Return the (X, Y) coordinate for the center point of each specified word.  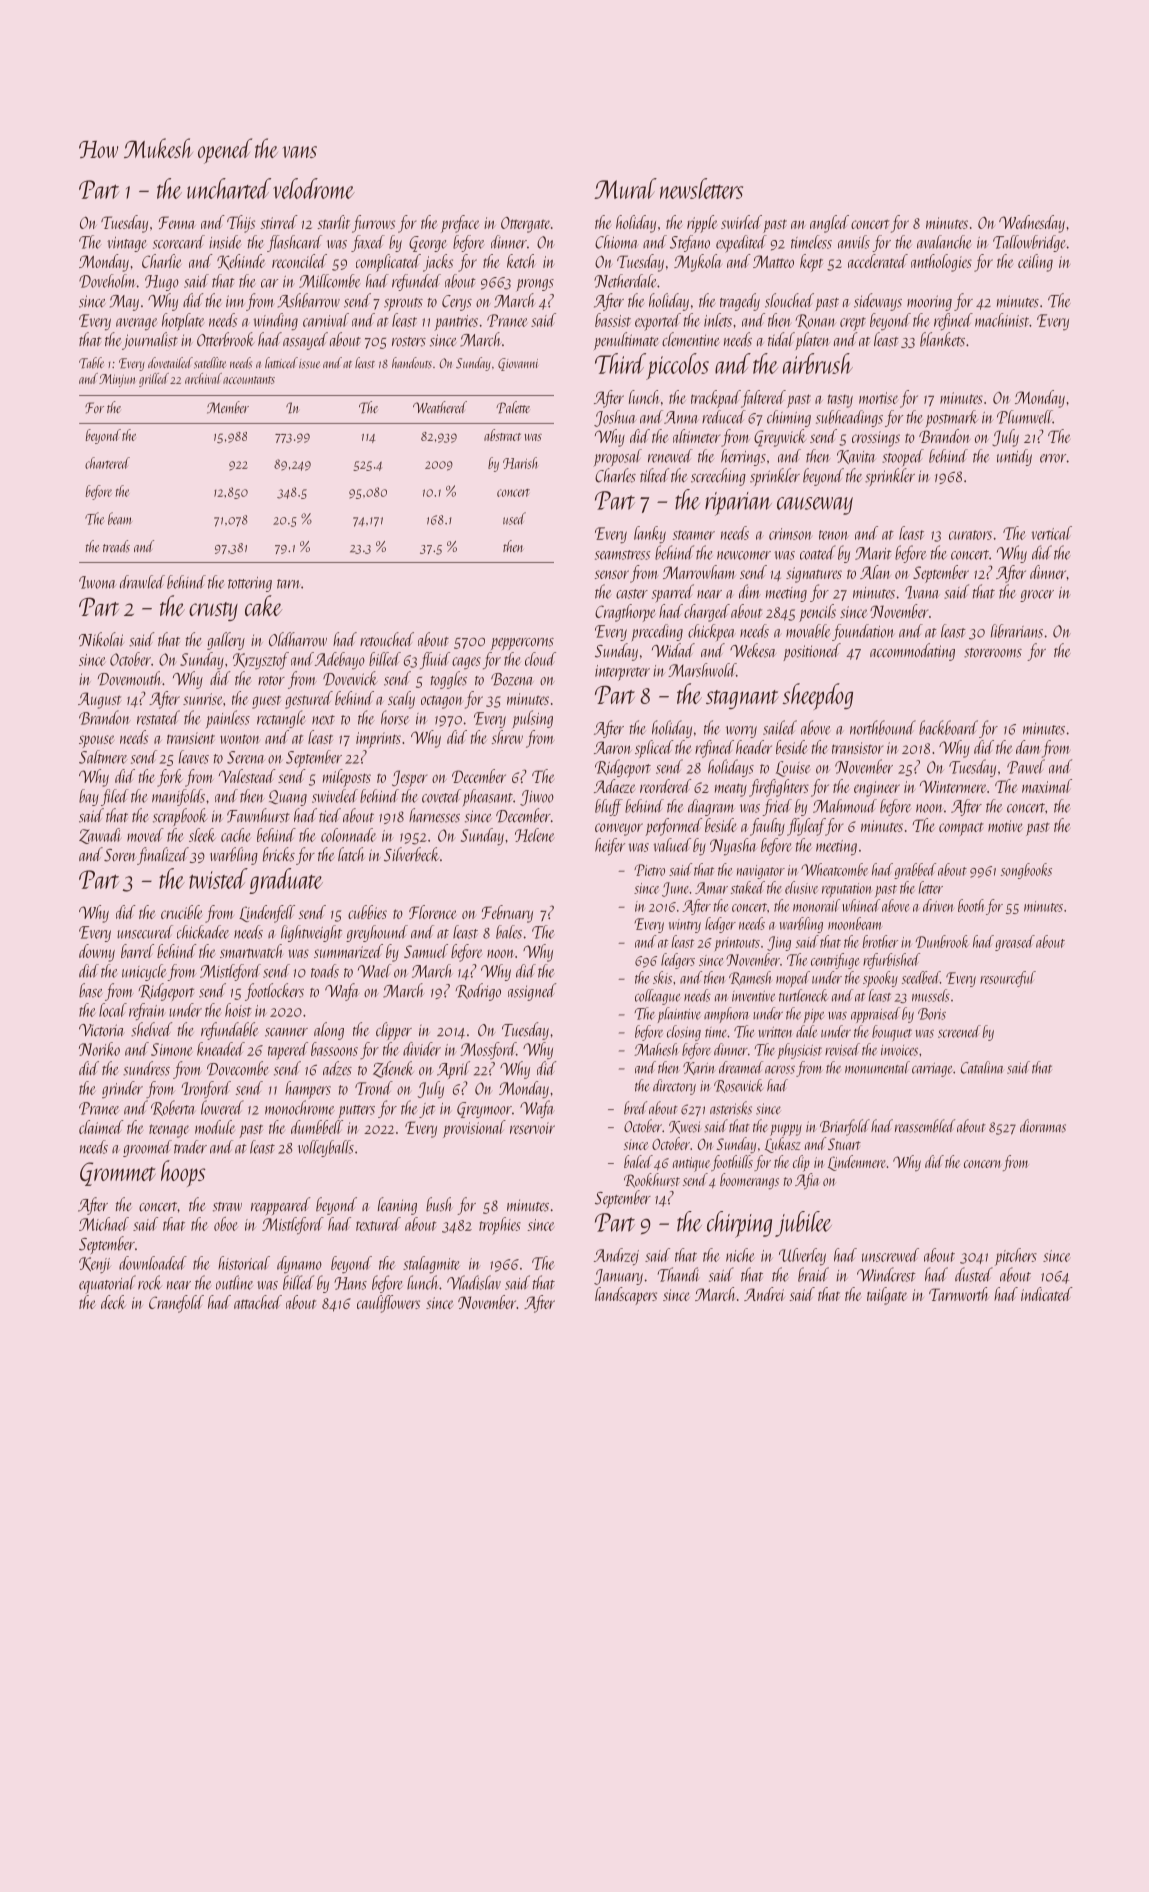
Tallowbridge (1029, 243)
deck (113, 1302)
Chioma (617, 242)
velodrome (314, 188)
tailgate (887, 1296)
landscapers (626, 1296)
